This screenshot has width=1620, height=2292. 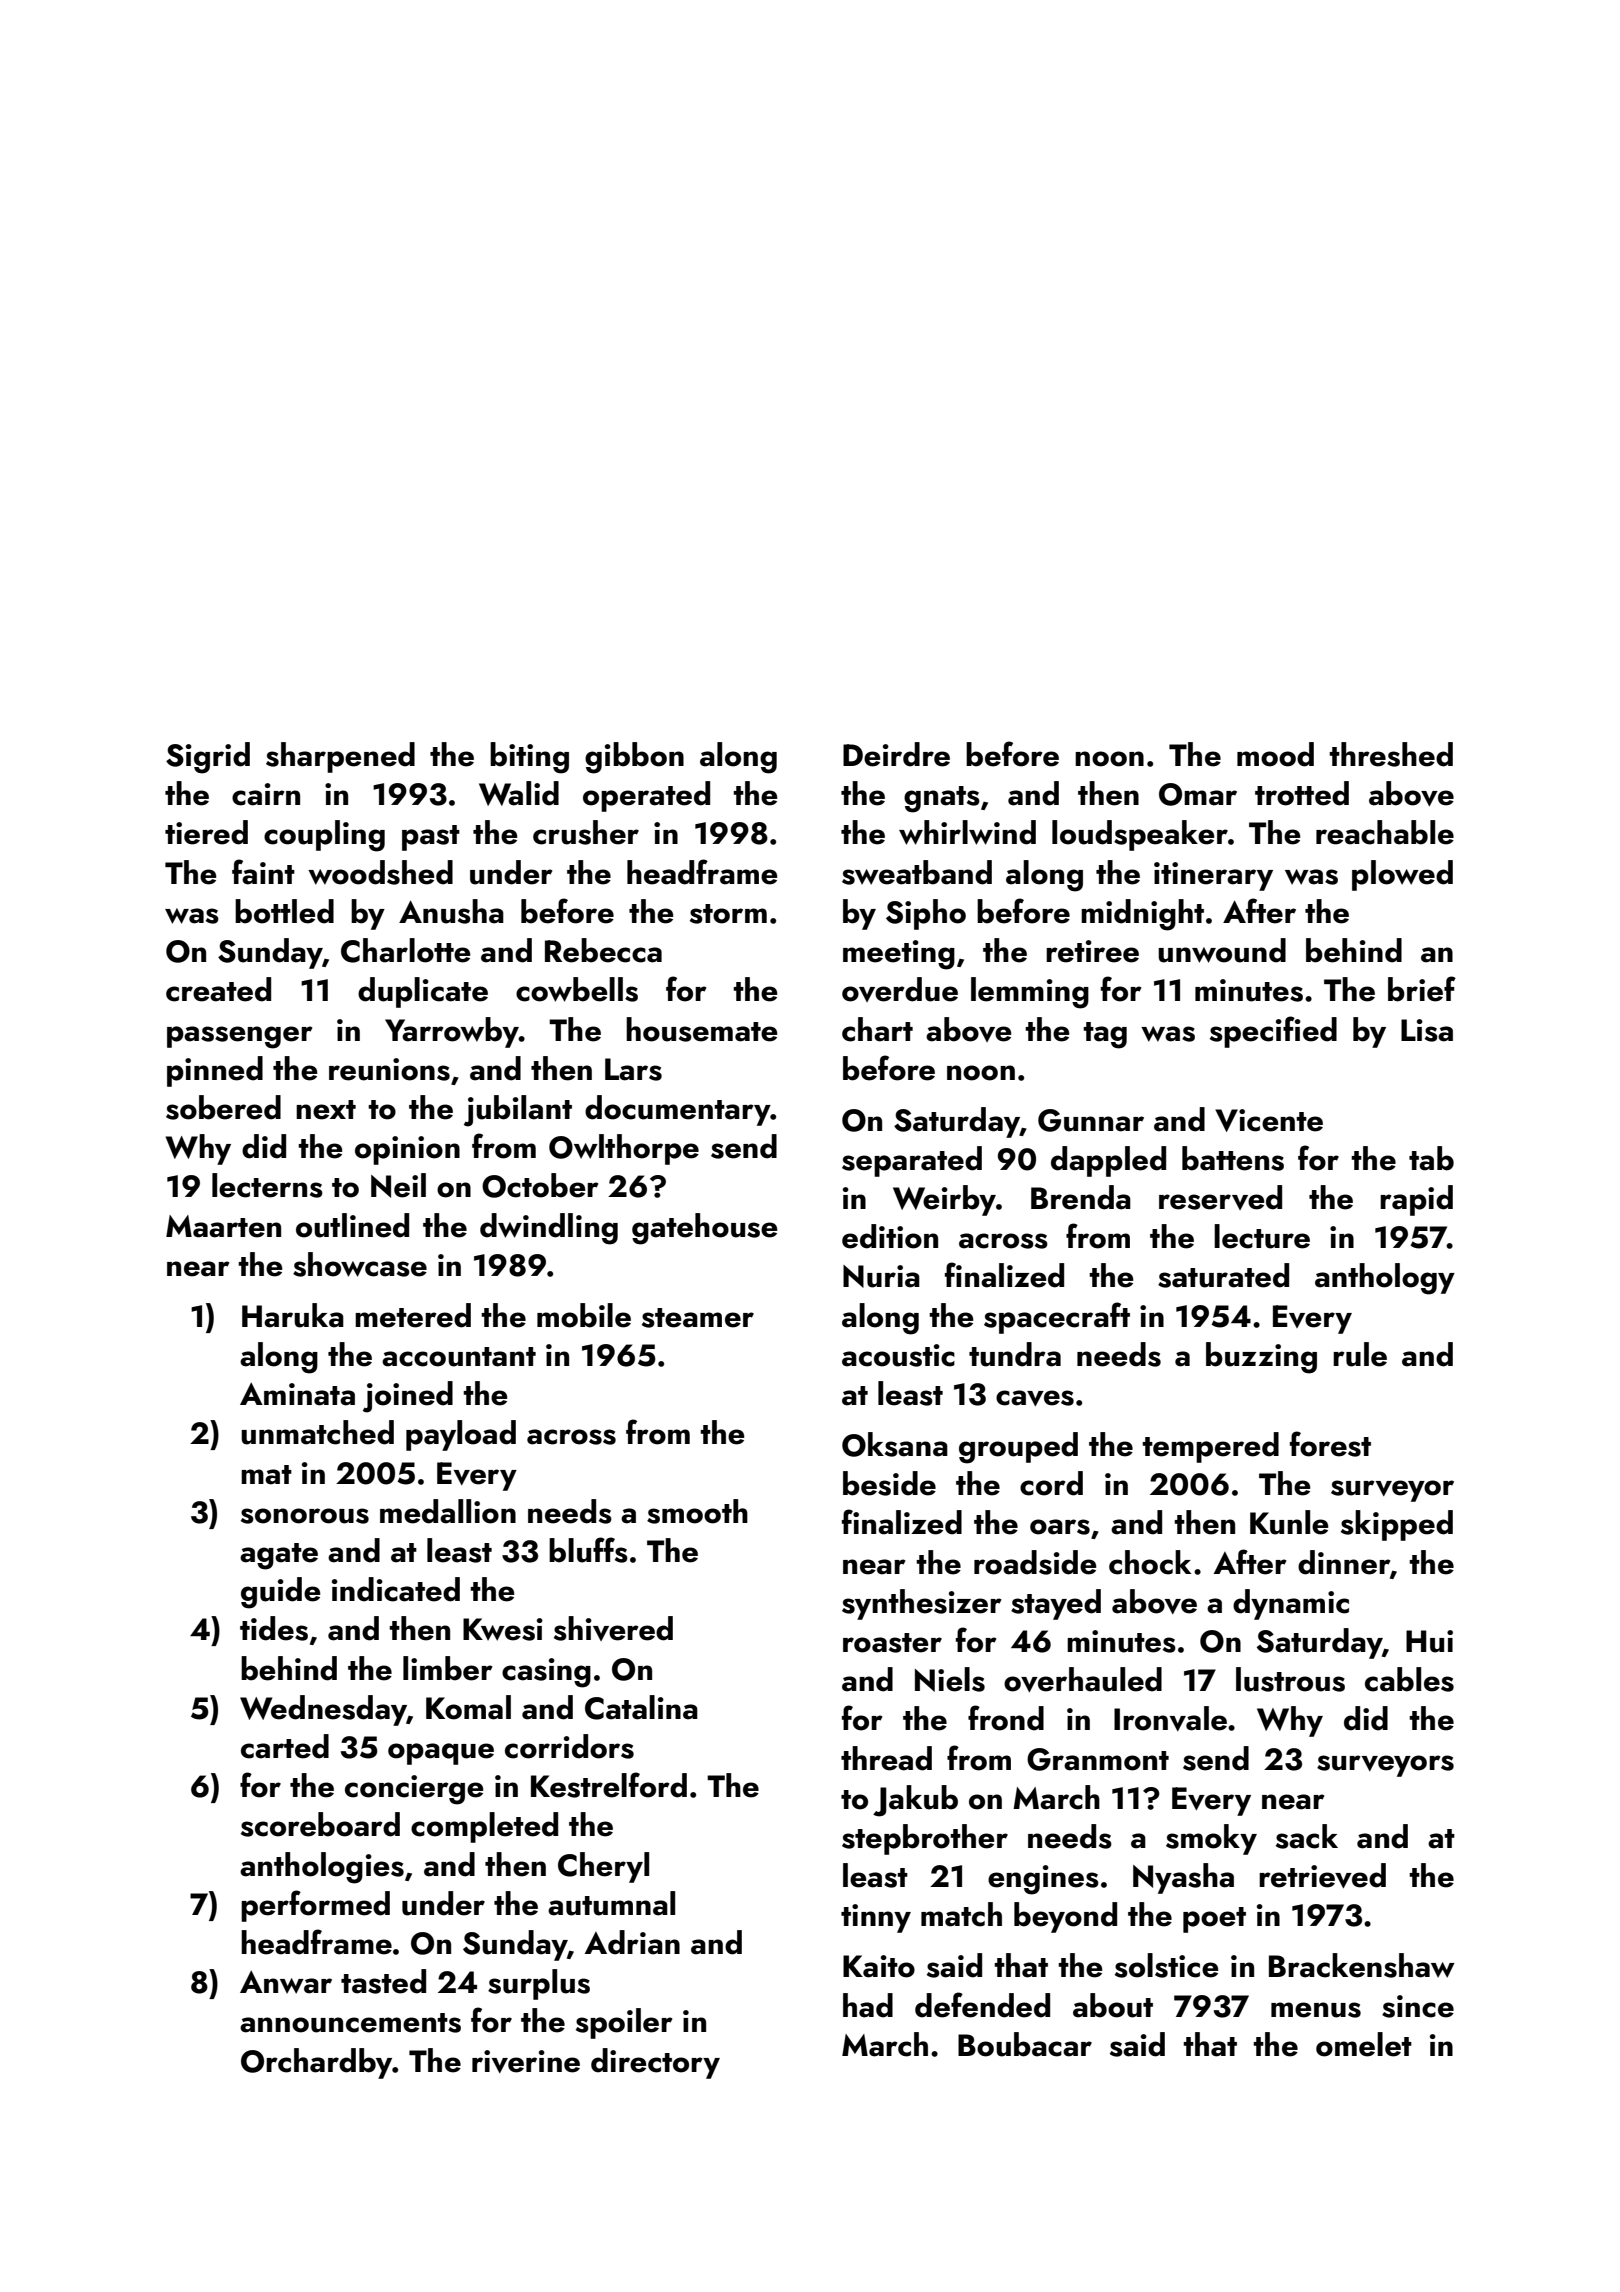 I want to click on rule, so click(x=1360, y=1354).
